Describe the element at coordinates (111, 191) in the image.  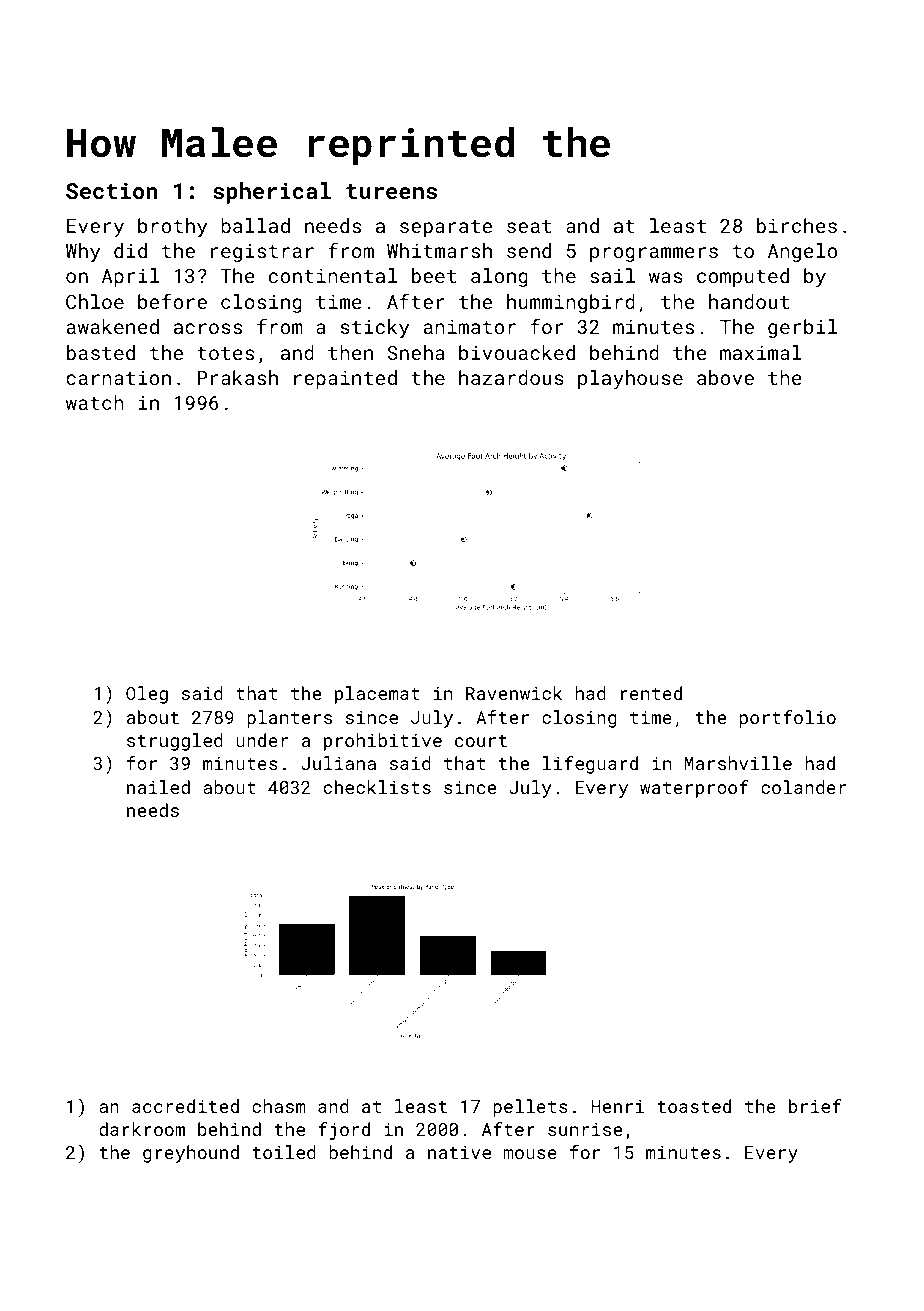
I see `Section` at that location.
